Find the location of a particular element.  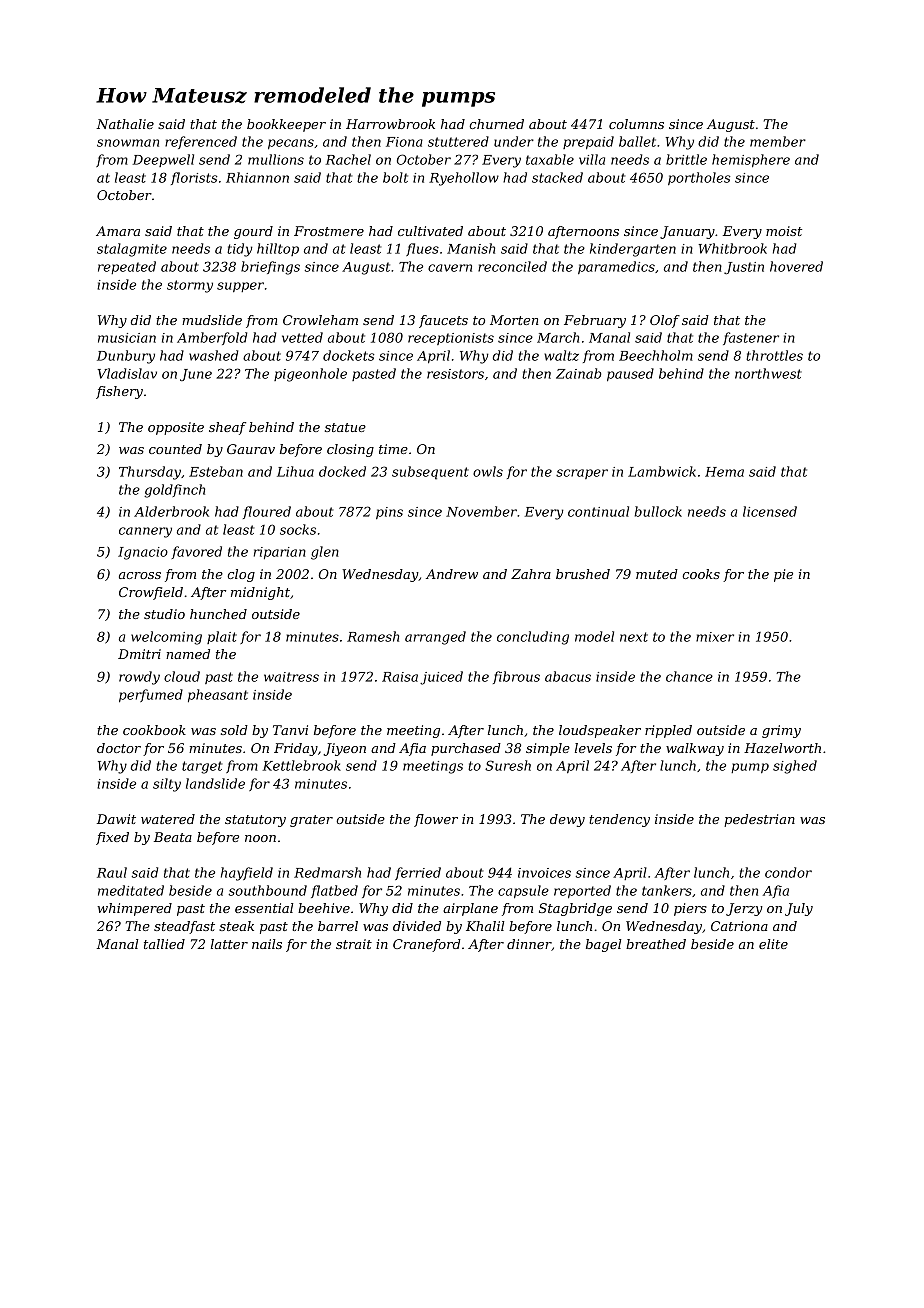

bookkeeper is located at coordinates (286, 125).
